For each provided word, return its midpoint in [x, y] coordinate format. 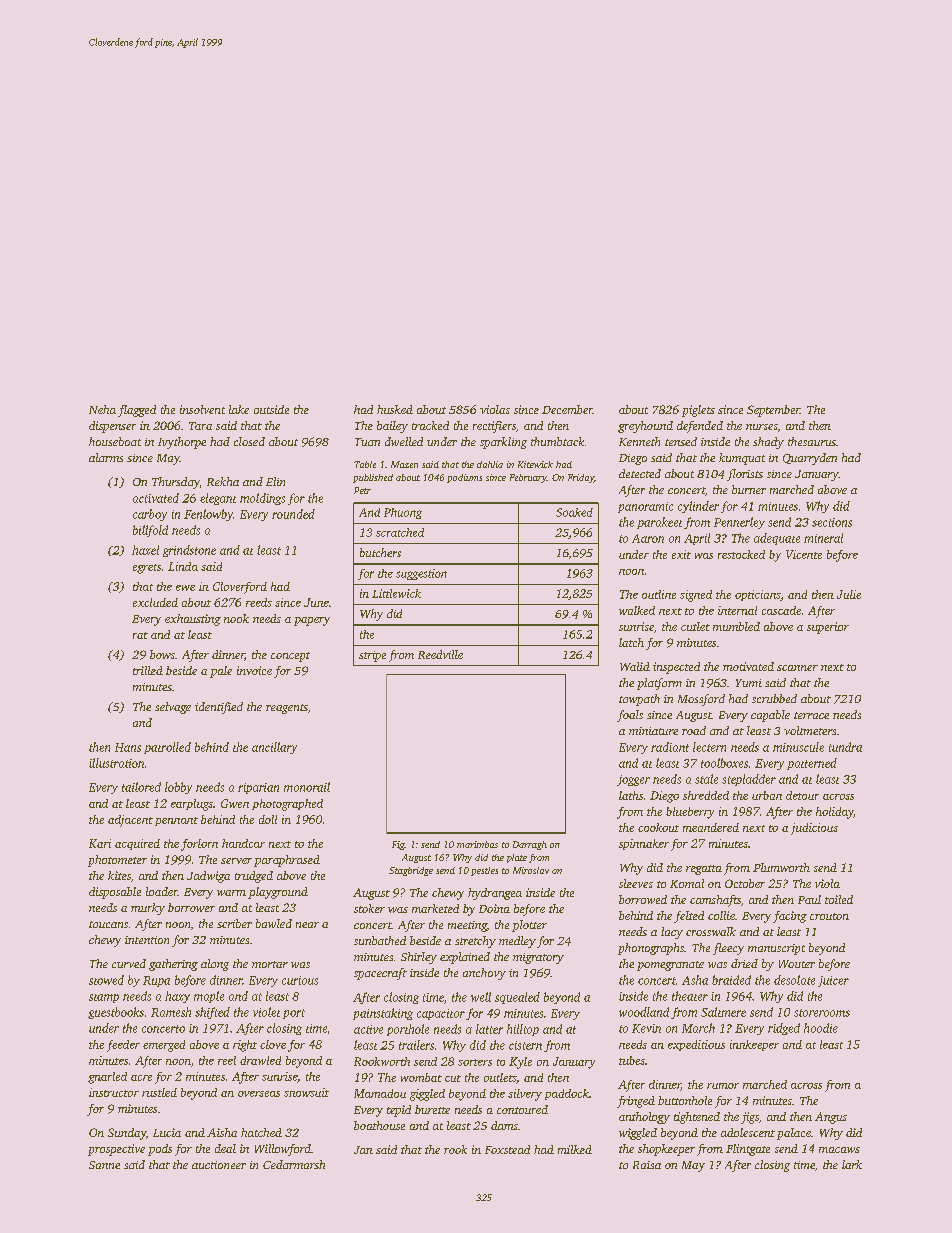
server [236, 861]
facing [790, 917]
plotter [529, 926]
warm [231, 893]
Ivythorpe [182, 443]
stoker [369, 908]
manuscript [776, 949]
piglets [698, 411]
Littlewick [396, 593]
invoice [254, 670]
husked [395, 409]
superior [828, 628]
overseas [259, 1094]
